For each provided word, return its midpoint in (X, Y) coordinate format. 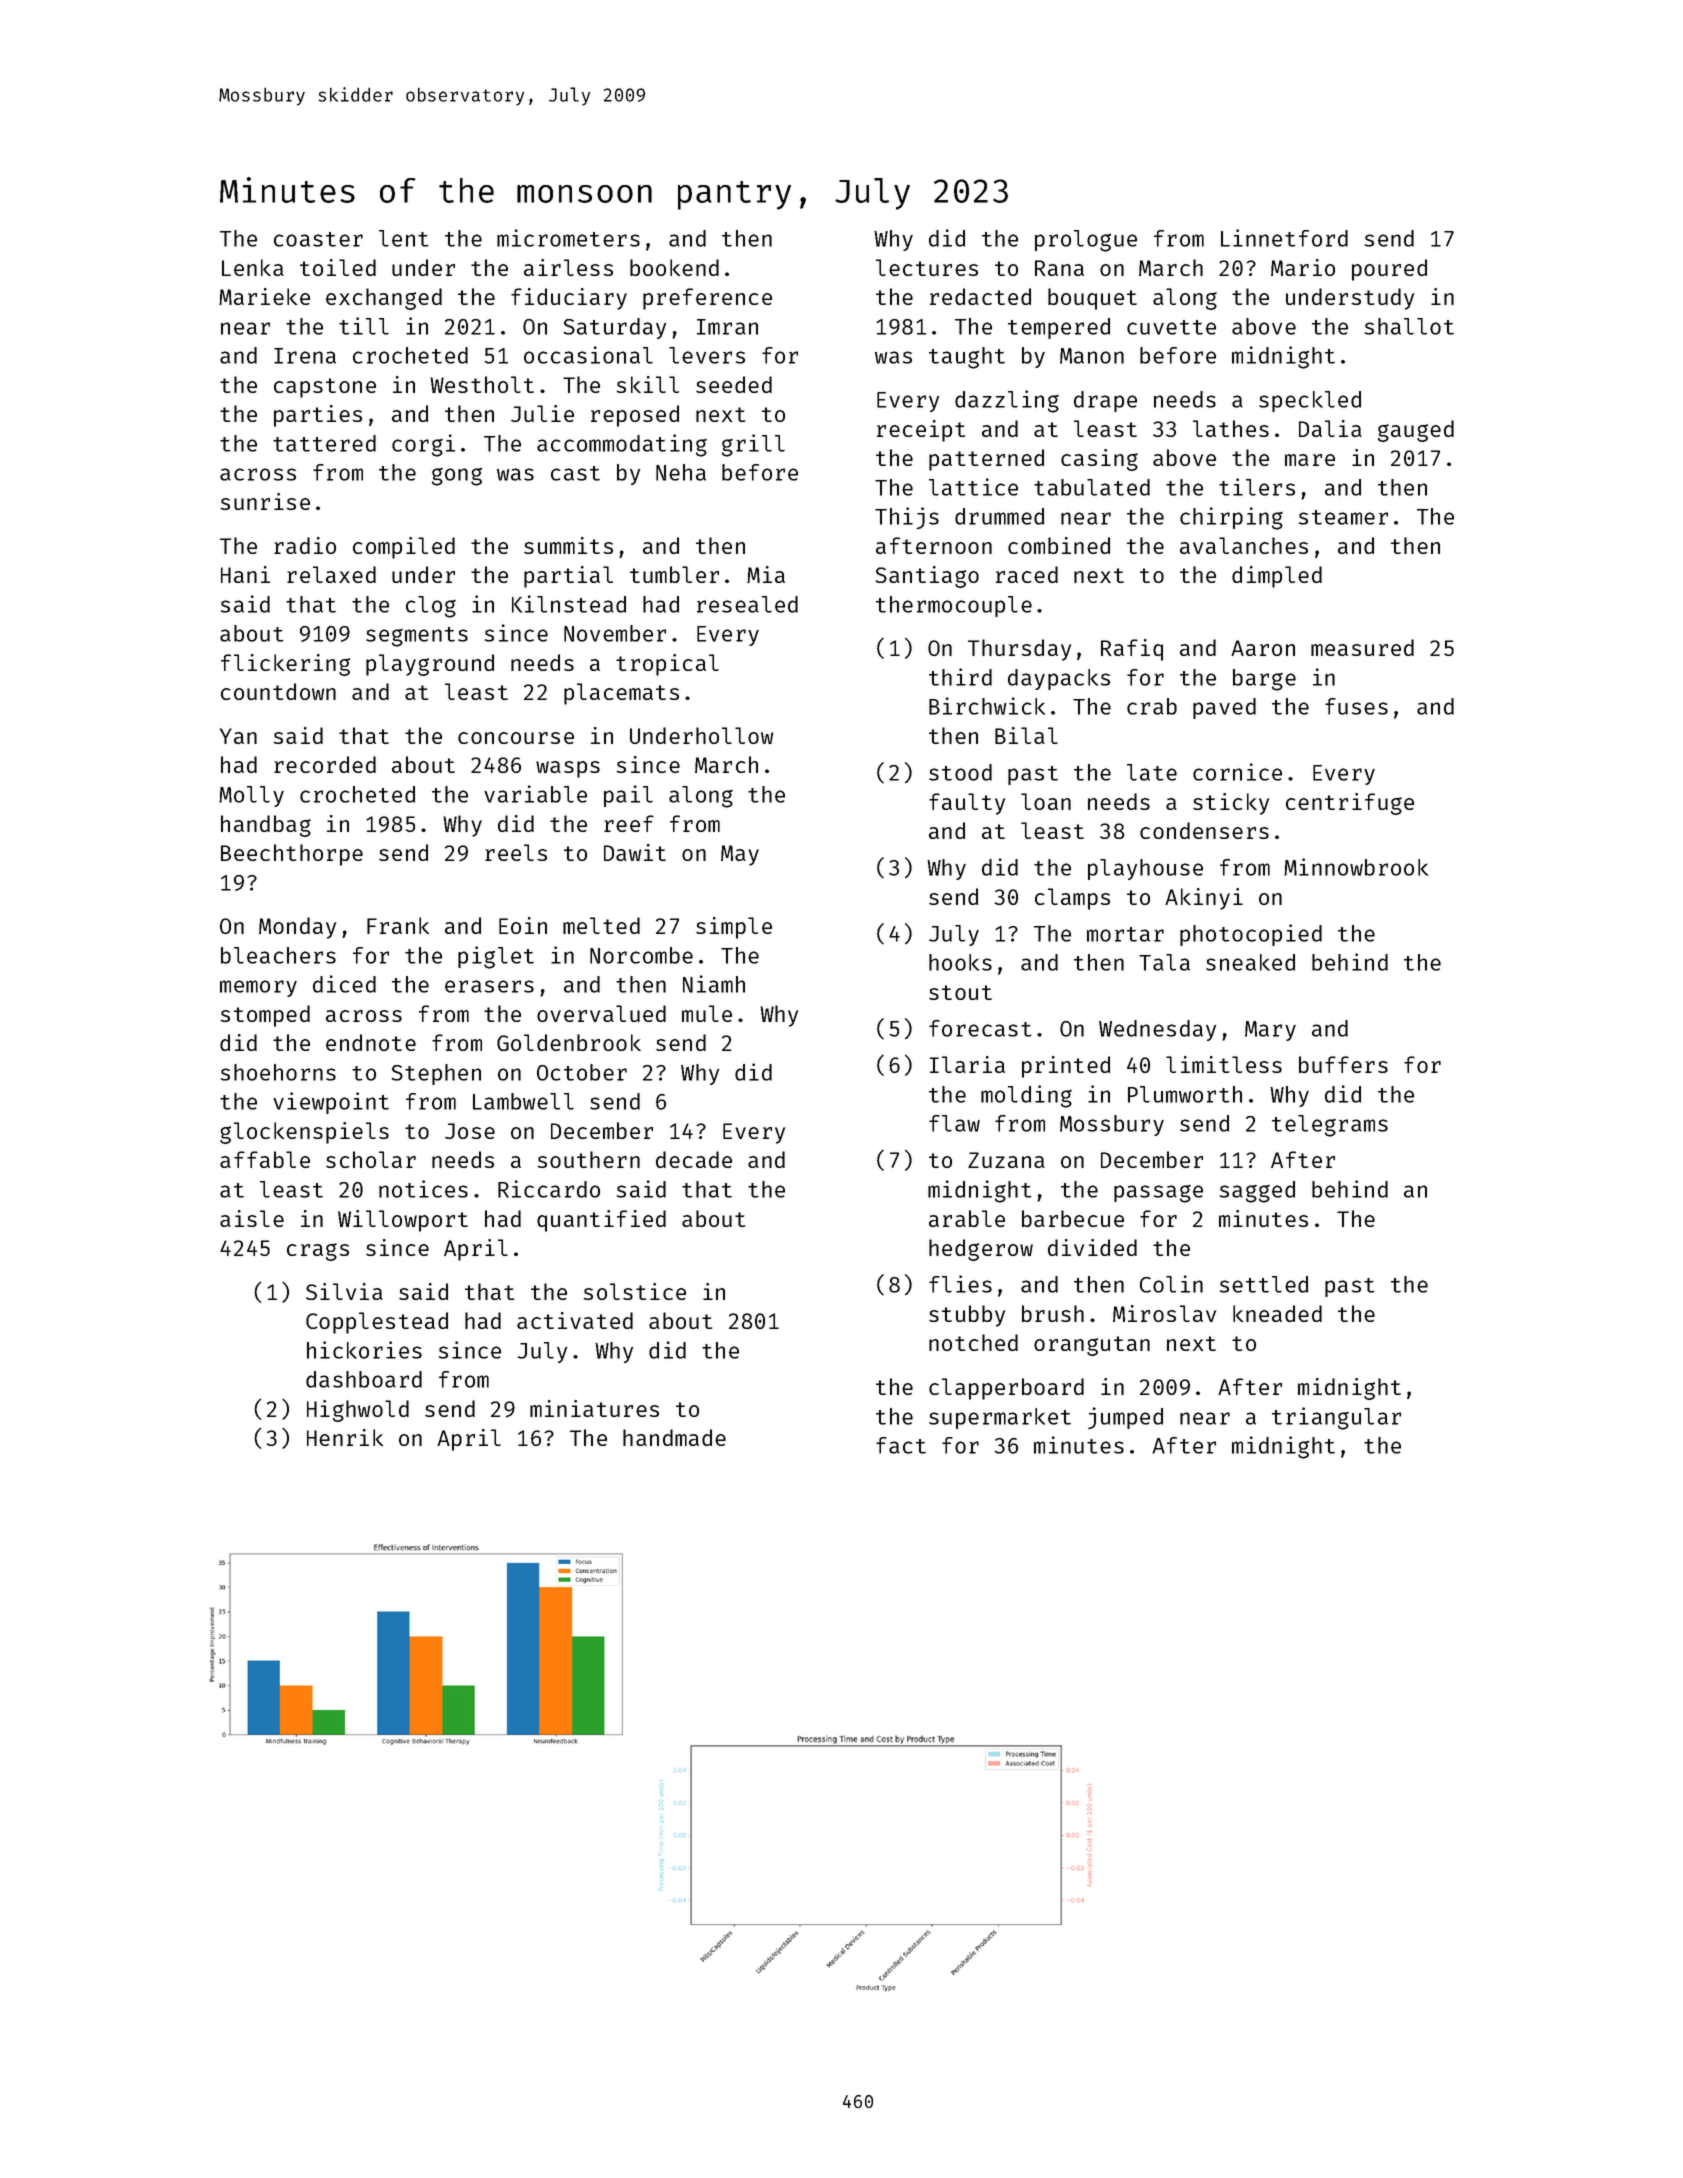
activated (575, 1320)
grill (753, 445)
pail (628, 796)
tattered (324, 443)
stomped (265, 1016)
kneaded (1277, 1313)
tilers (1257, 487)
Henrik (345, 1437)
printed (1066, 1067)
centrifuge (1350, 804)
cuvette (1171, 327)
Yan (238, 736)
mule (707, 1013)
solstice (635, 1291)
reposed (635, 416)
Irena (305, 356)
